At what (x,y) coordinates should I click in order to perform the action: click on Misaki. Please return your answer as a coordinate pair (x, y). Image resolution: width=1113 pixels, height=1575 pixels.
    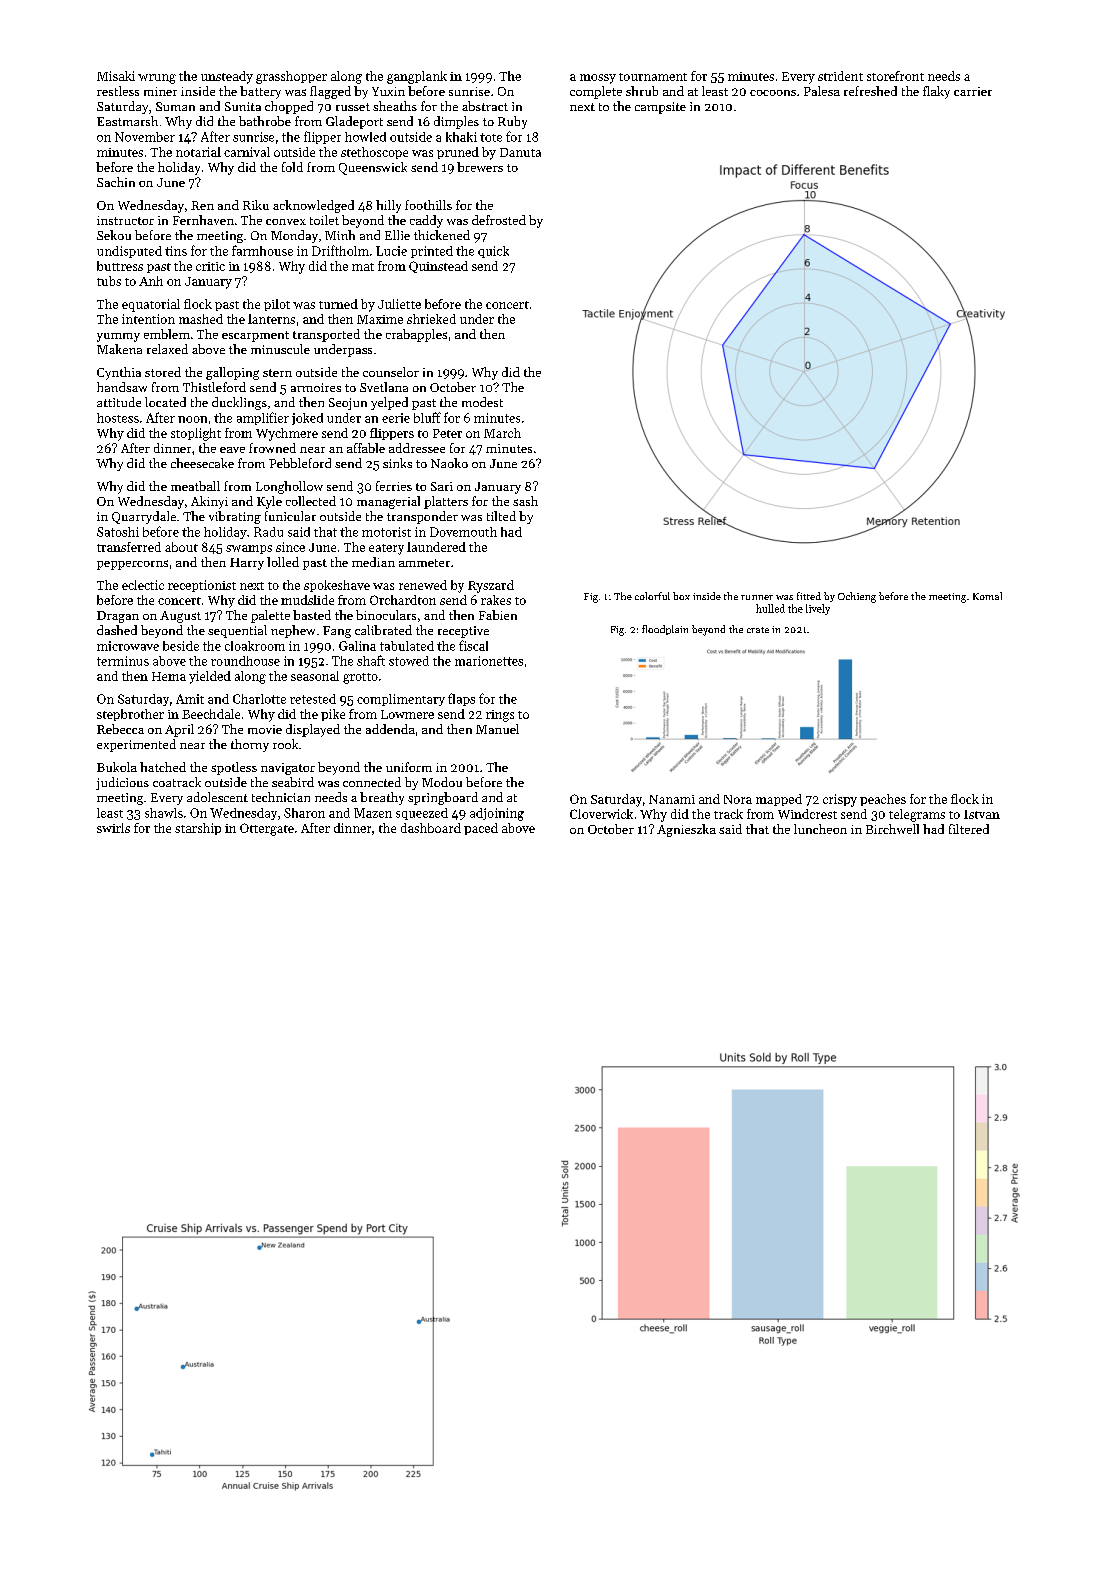
    Looking at the image, I should click on (116, 76).
